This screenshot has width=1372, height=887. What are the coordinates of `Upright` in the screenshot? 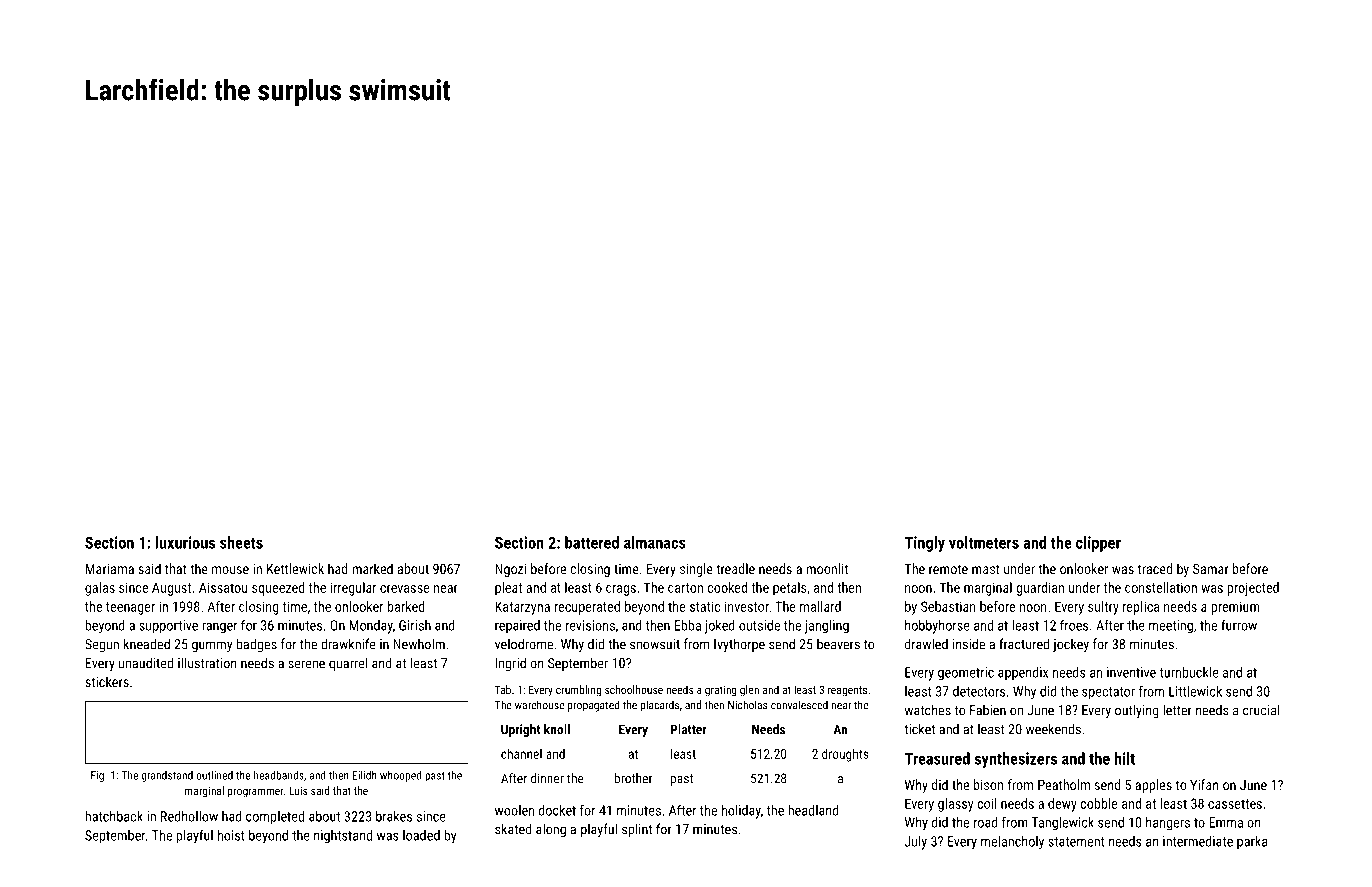 It's located at (521, 730).
